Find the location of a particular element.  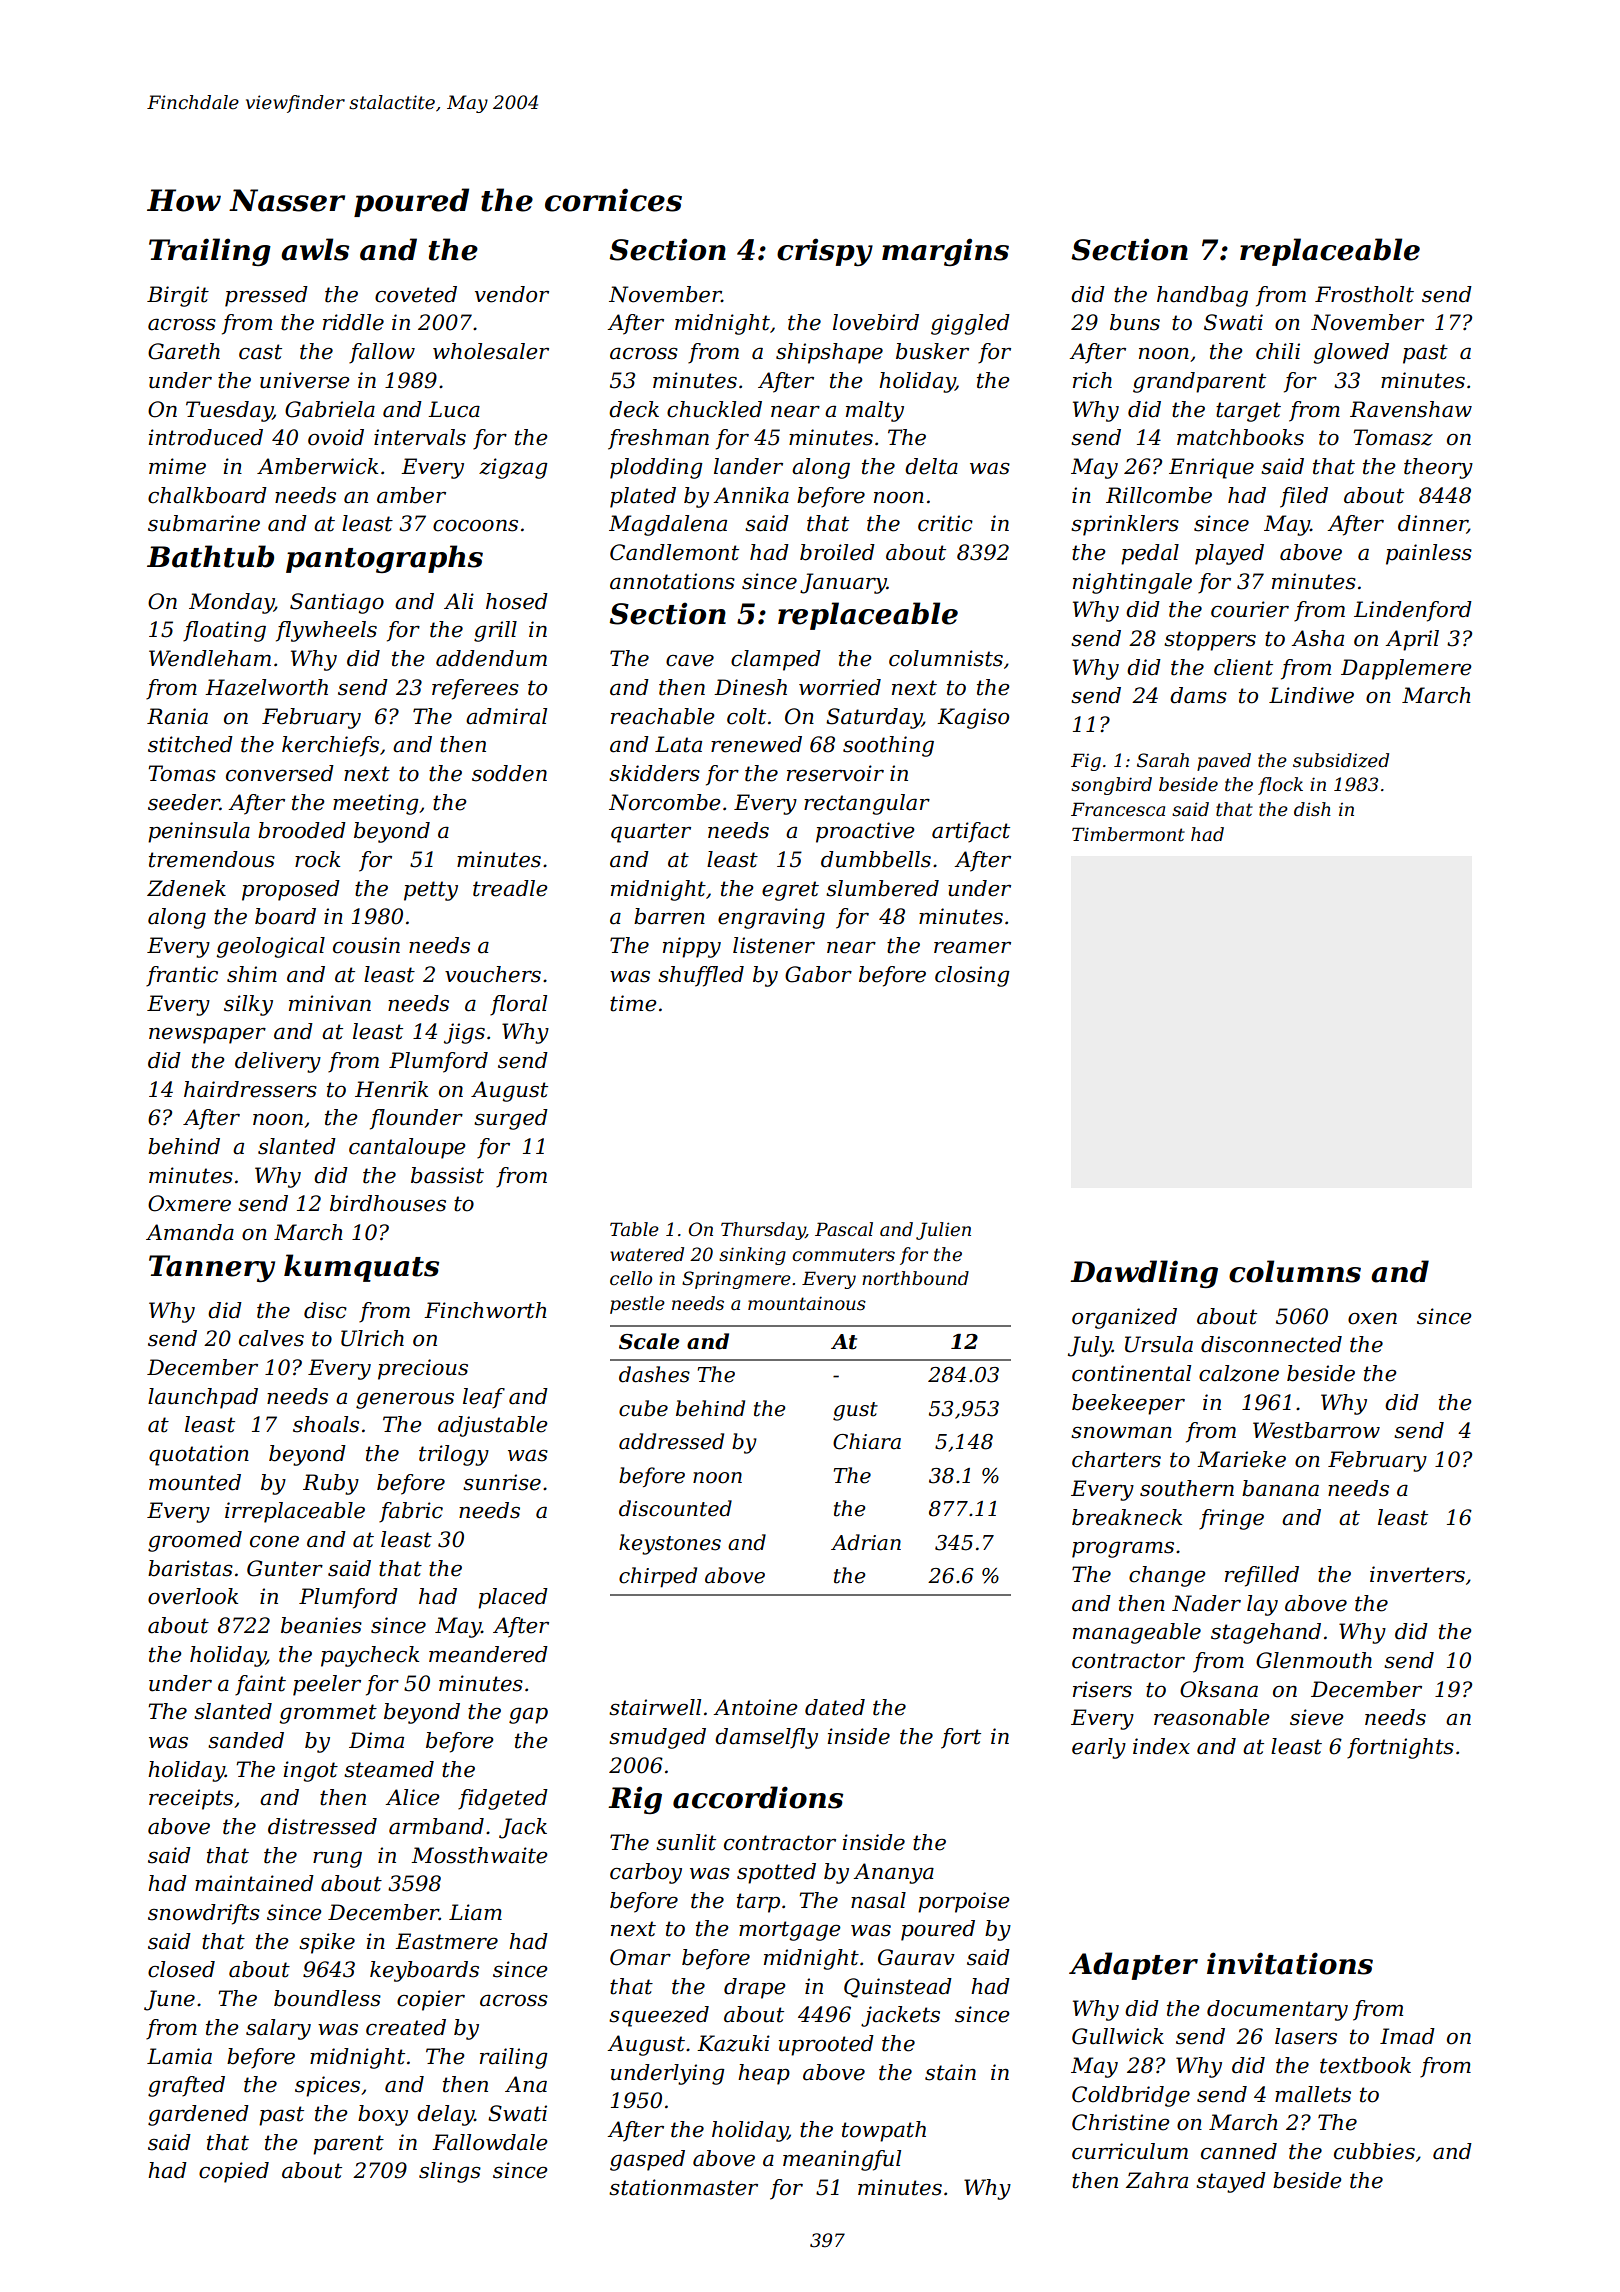

pantographs is located at coordinates (384, 559).
